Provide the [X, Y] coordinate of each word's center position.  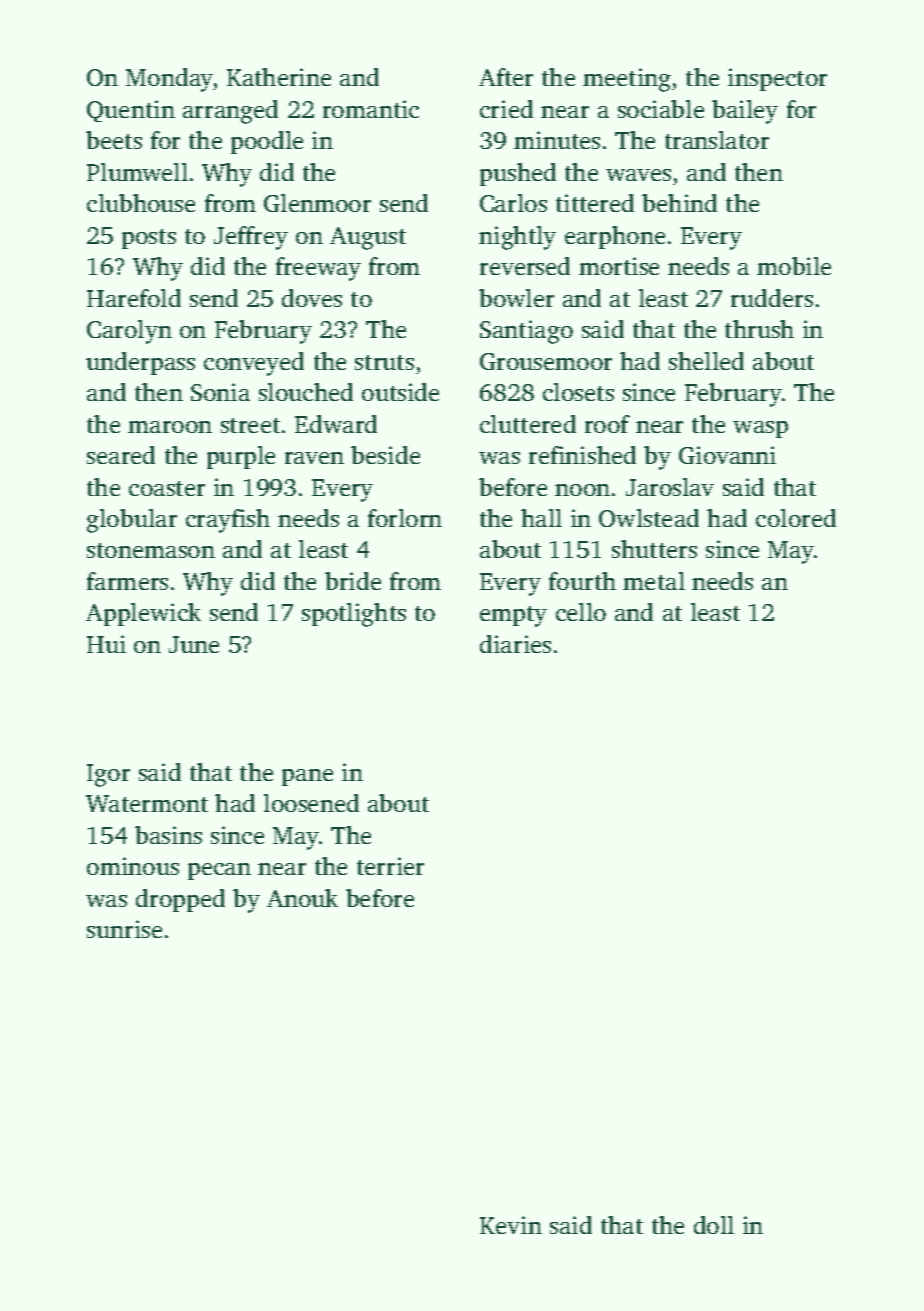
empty [513, 616]
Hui [106, 644]
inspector [777, 79]
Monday [169, 80]
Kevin [511, 1225]
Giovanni [727, 455]
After [506, 77]
